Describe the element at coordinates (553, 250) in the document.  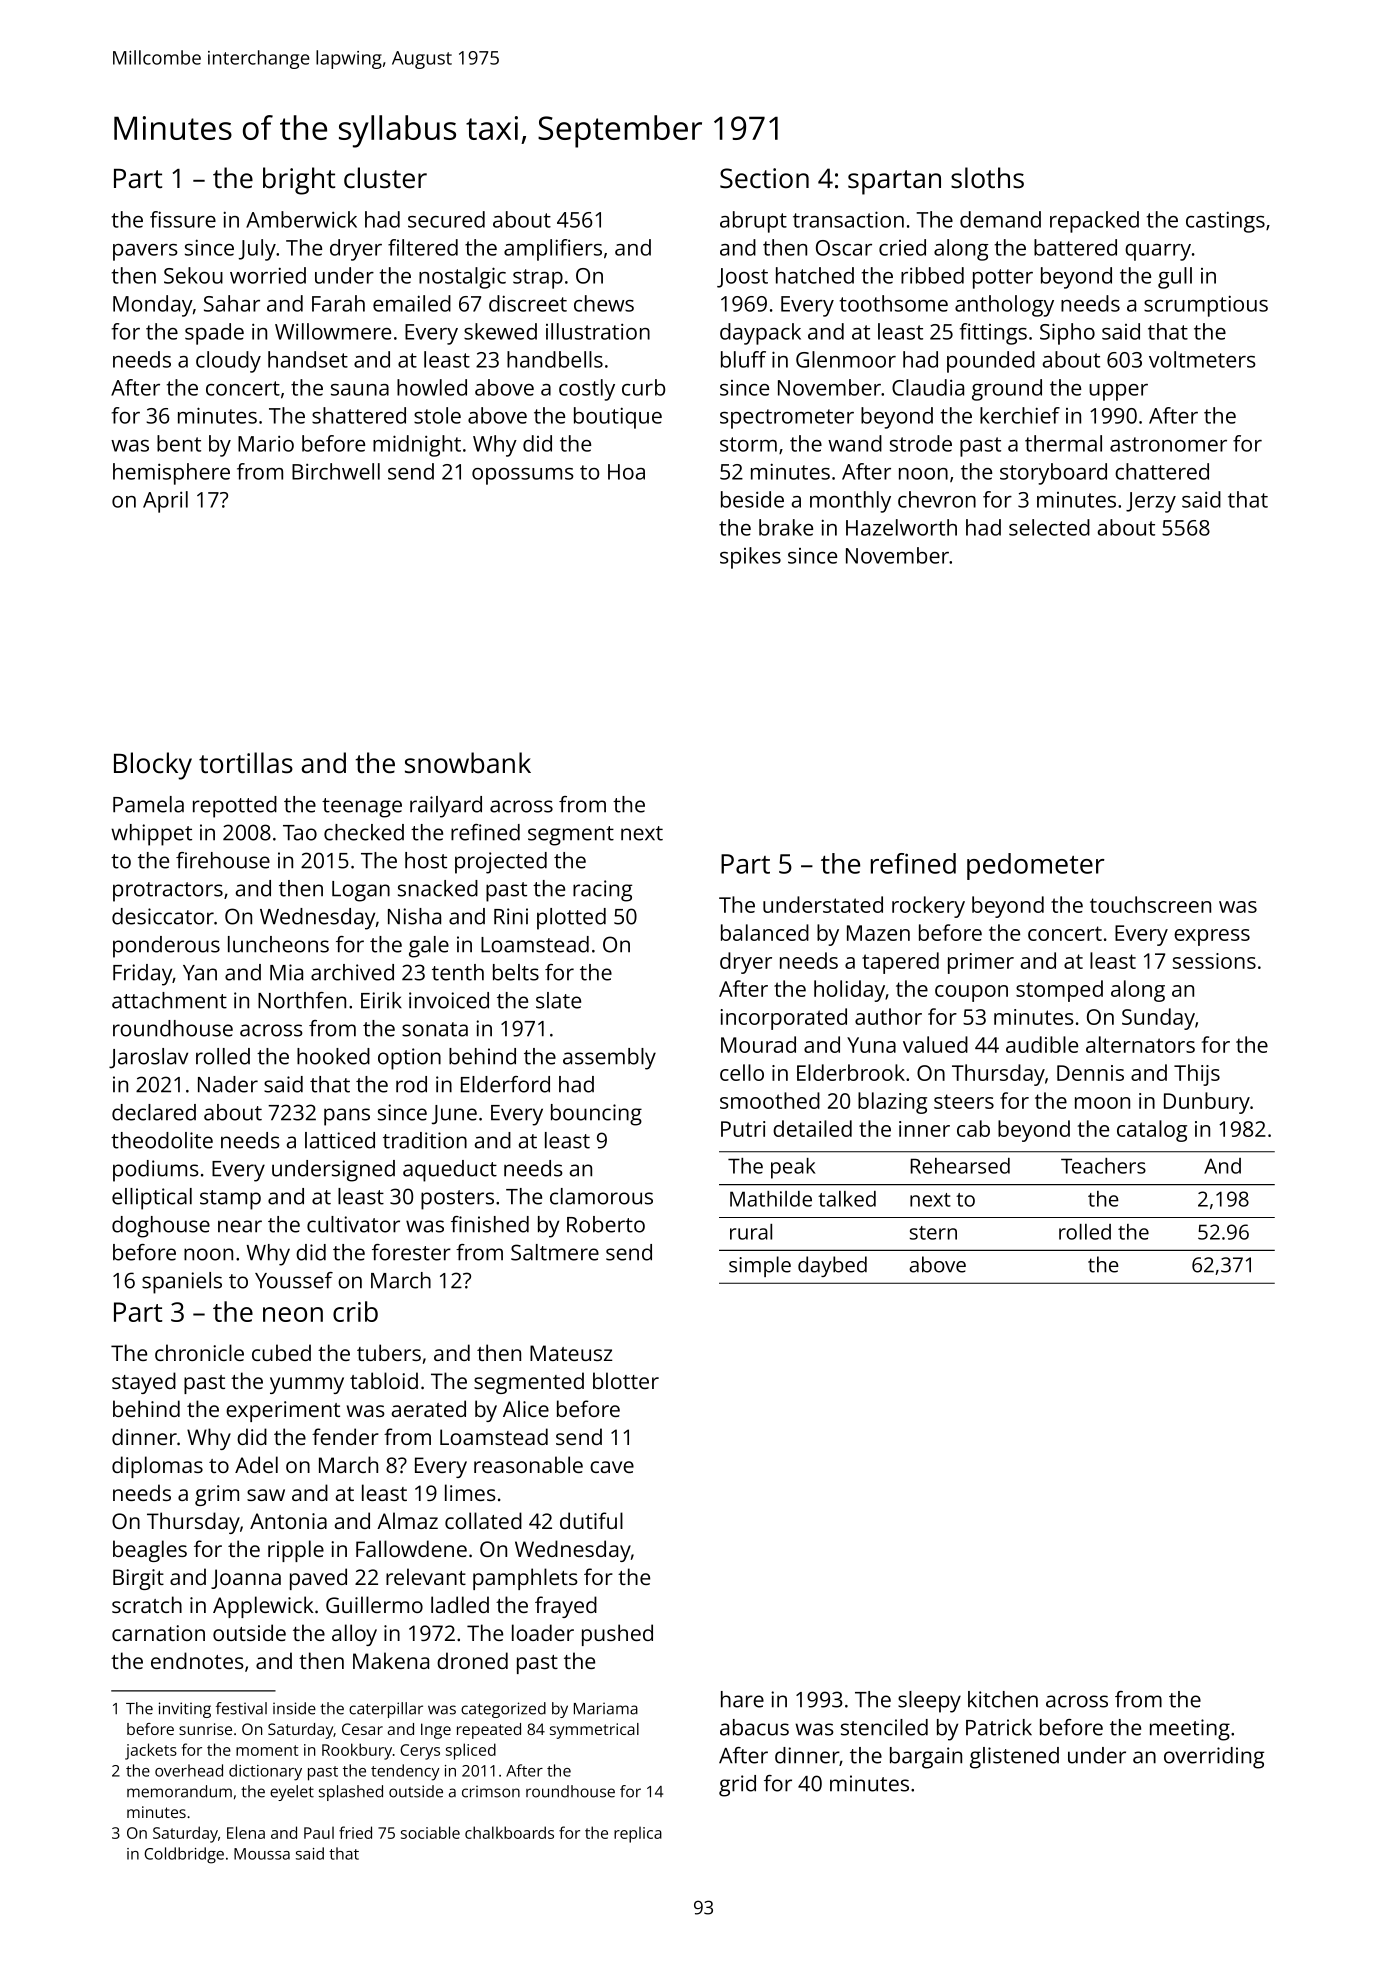
I see `amplifiers` at that location.
